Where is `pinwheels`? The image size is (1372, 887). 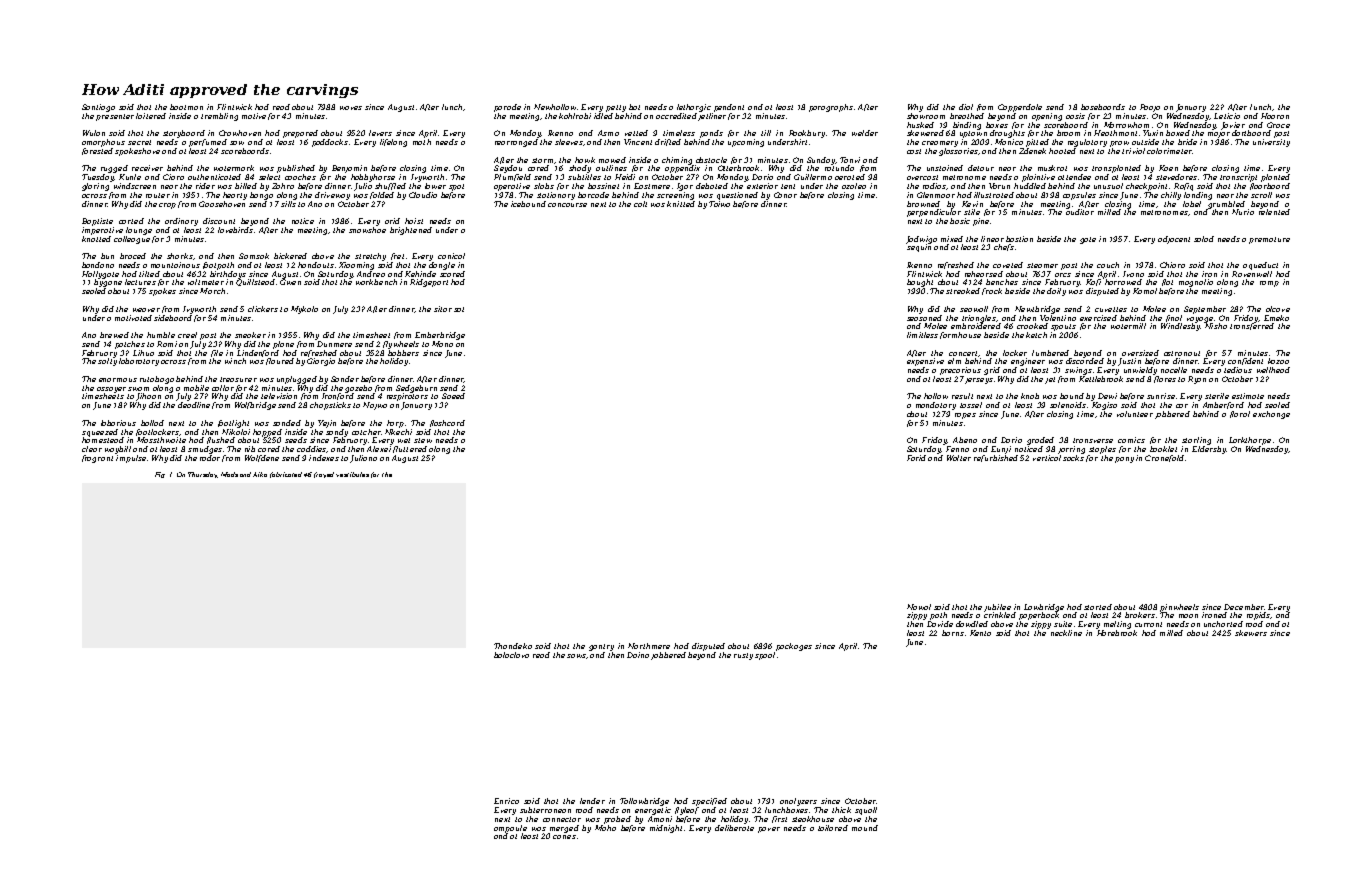 pinwheels is located at coordinates (1179, 608).
